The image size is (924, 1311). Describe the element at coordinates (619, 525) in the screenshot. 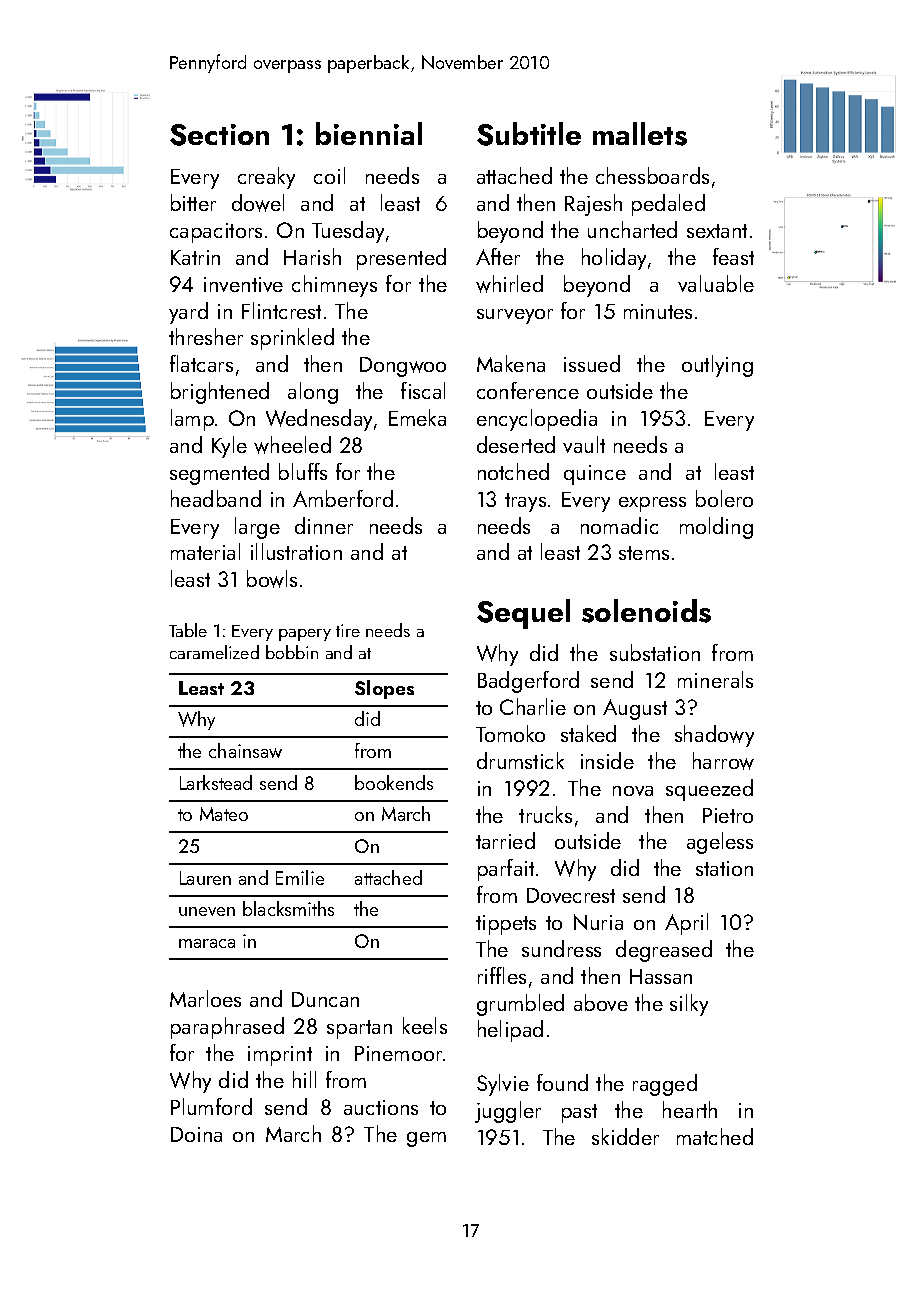

I see `nomadic` at that location.
